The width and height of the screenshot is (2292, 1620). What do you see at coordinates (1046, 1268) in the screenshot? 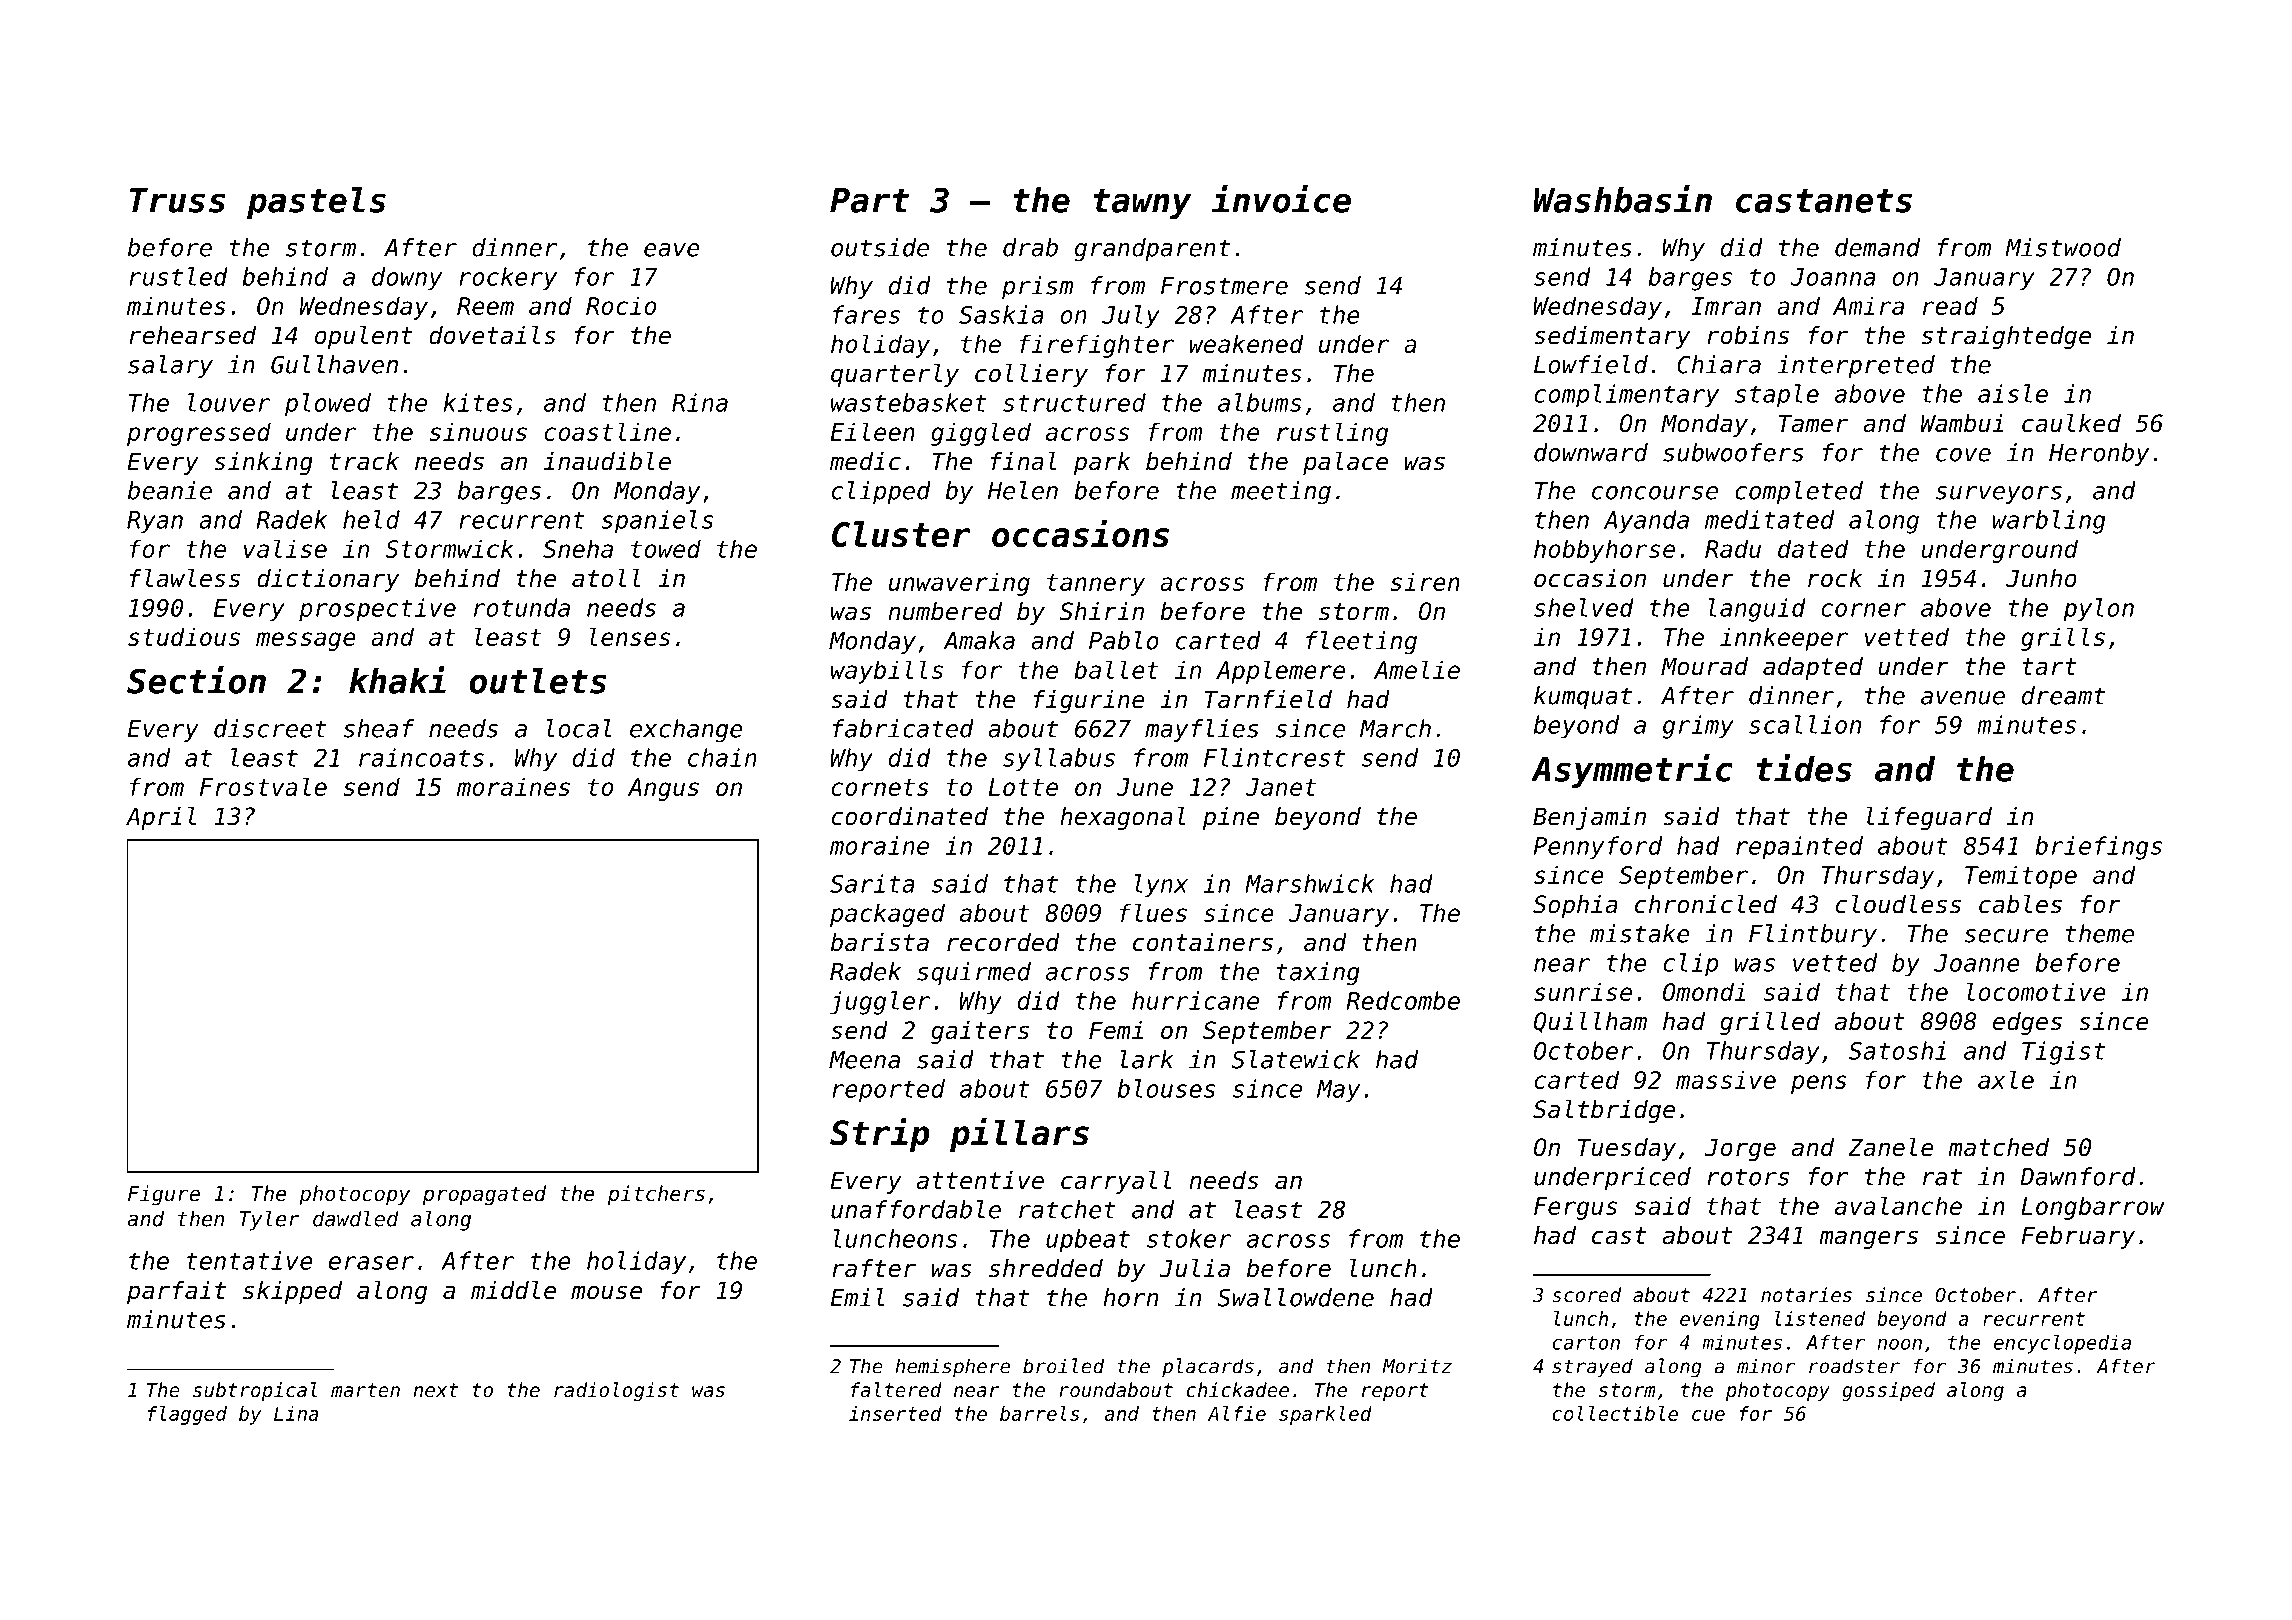
I see `shredded` at bounding box center [1046, 1268].
